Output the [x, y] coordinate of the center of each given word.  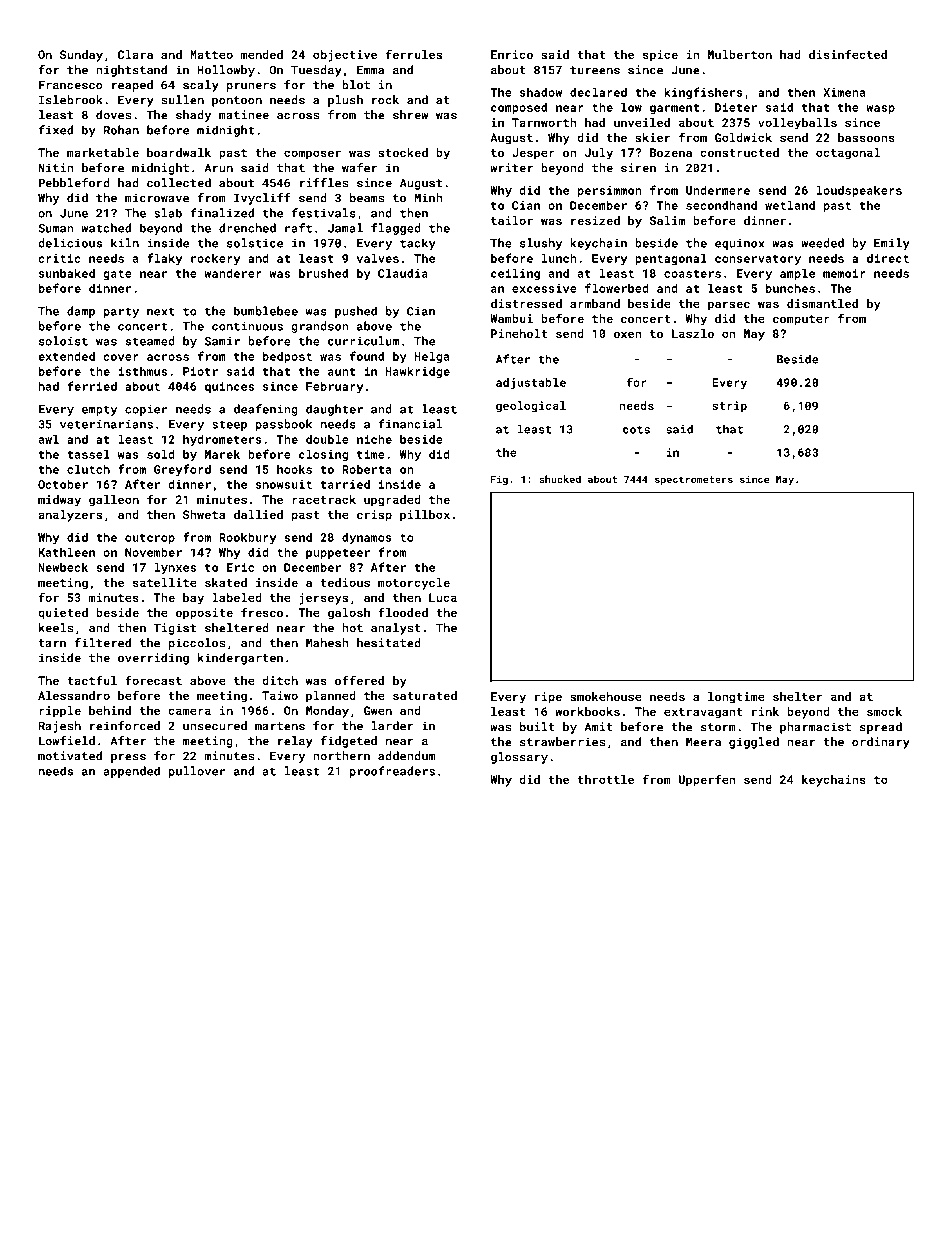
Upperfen [707, 780]
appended [131, 772]
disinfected [848, 54]
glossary [519, 758]
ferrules [414, 54]
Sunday [81, 56]
